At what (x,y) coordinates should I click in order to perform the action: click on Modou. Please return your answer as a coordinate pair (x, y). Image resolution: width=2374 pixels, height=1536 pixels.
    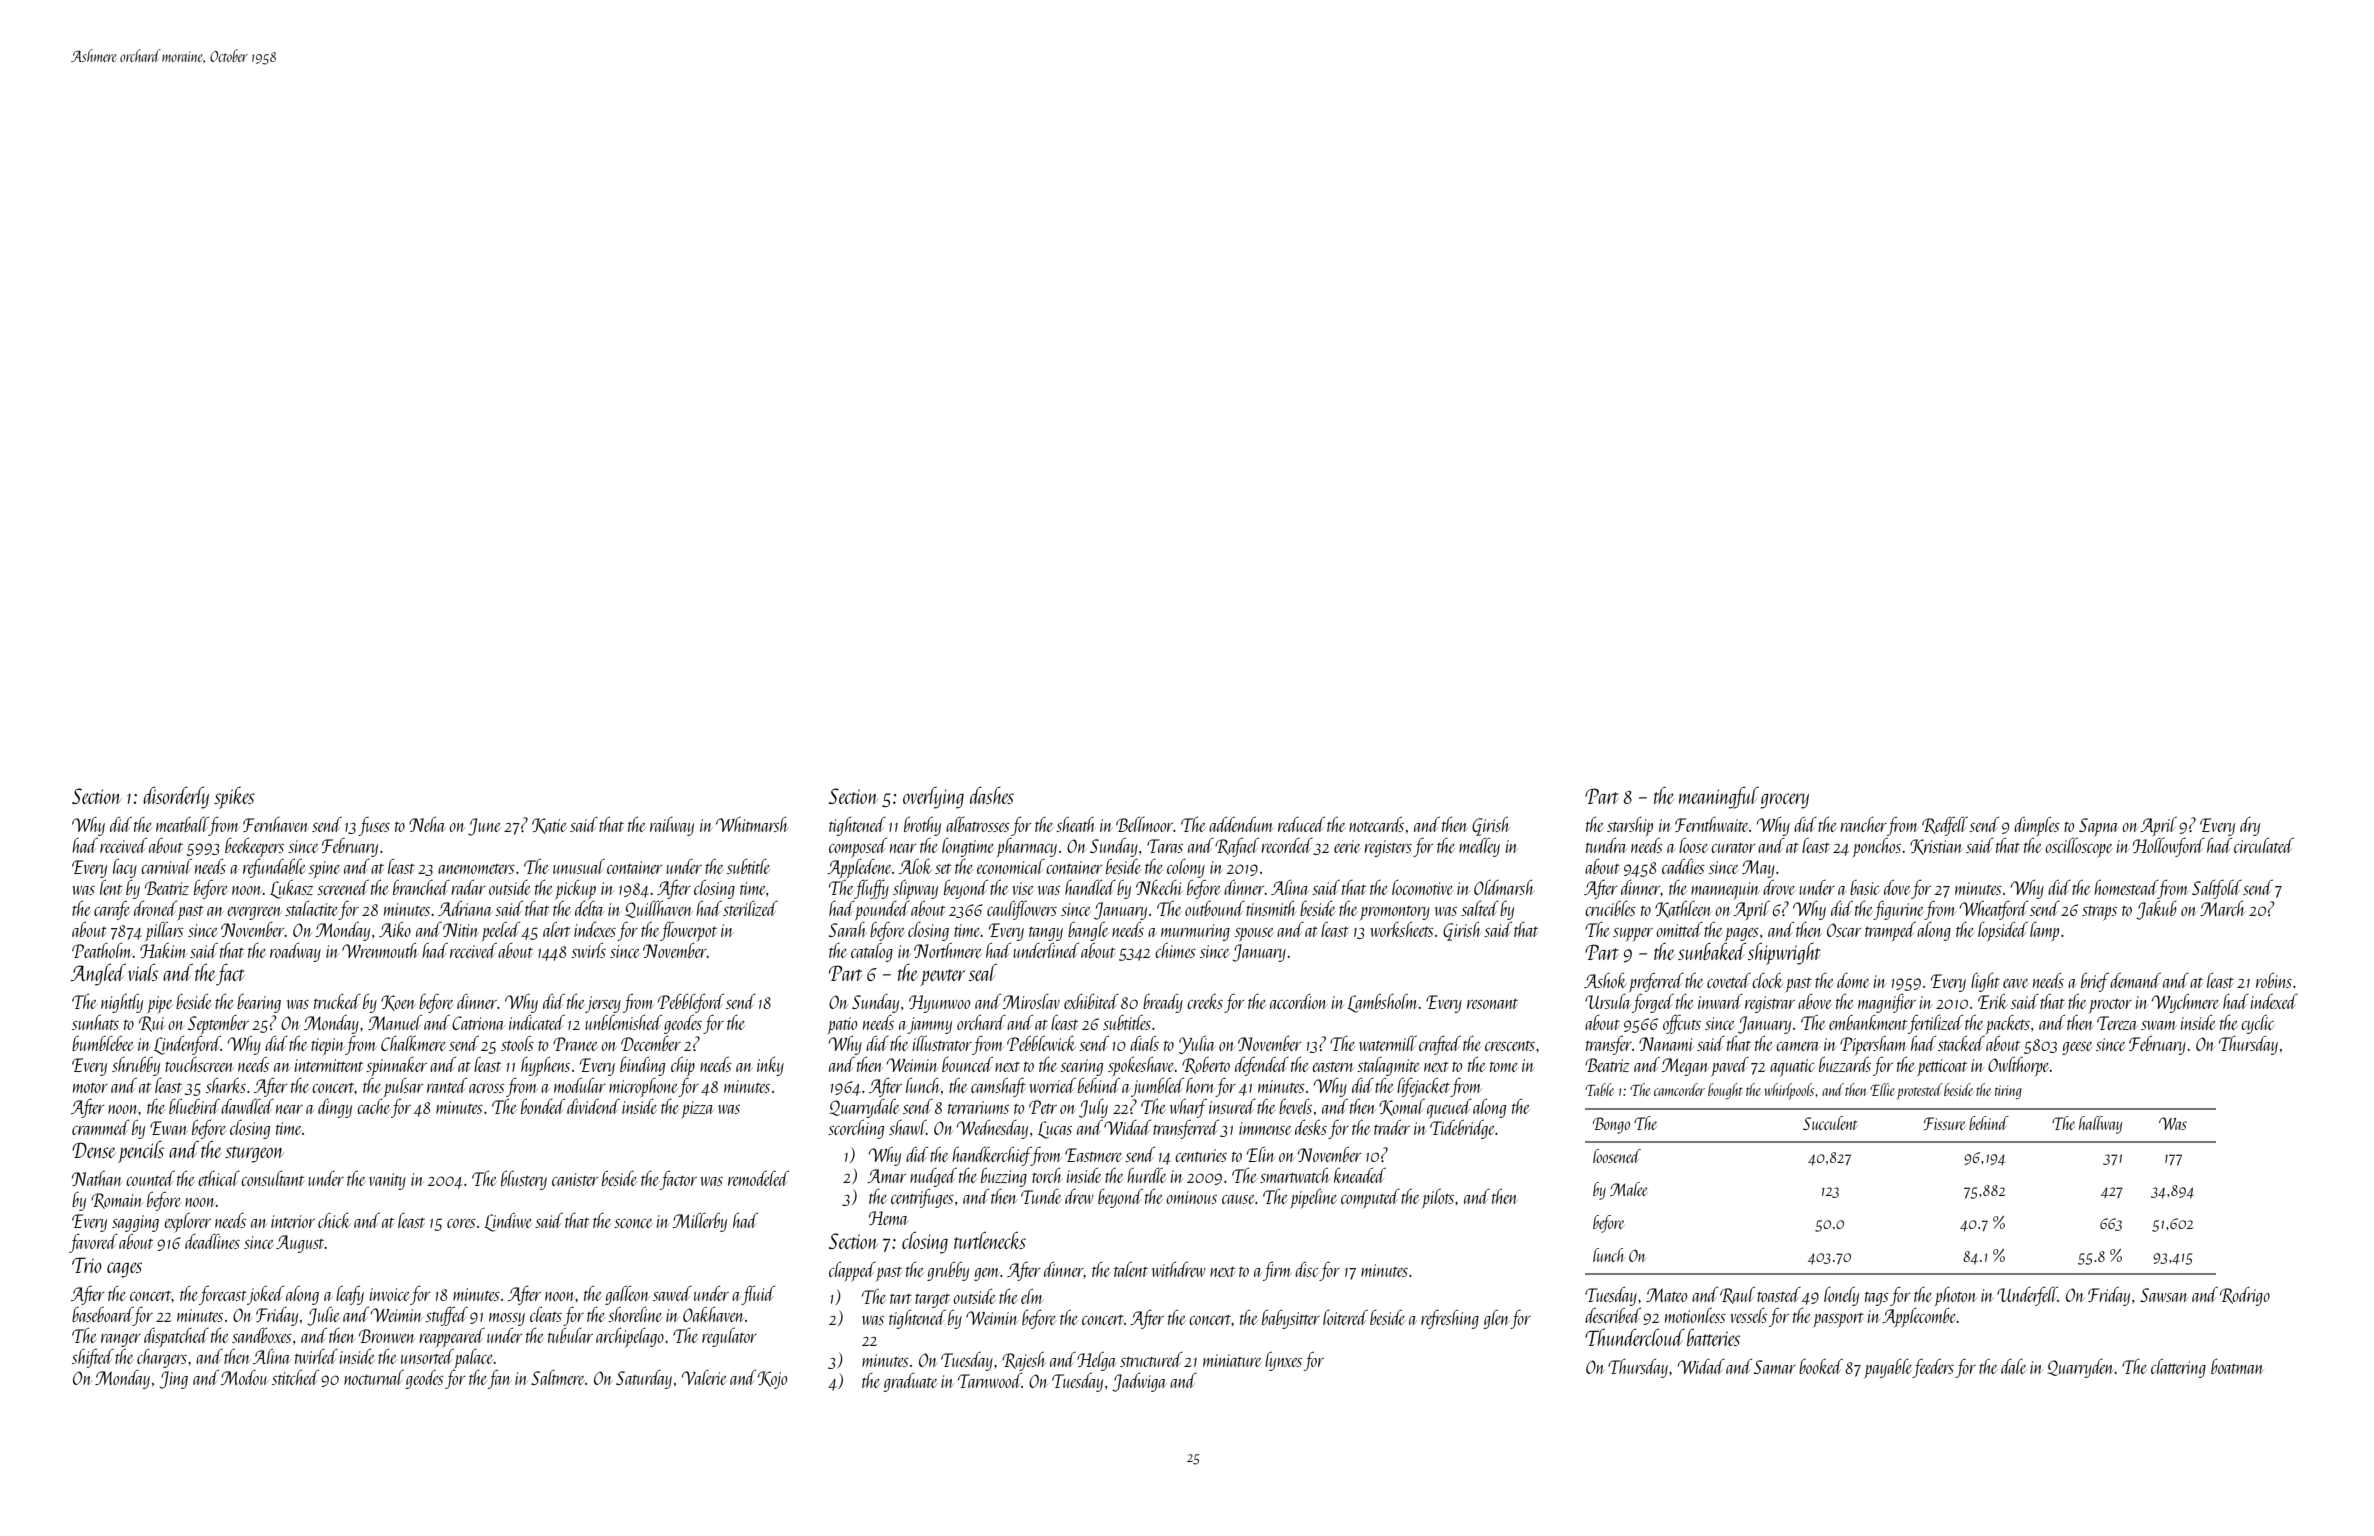
    Looking at the image, I should click on (244, 1377).
